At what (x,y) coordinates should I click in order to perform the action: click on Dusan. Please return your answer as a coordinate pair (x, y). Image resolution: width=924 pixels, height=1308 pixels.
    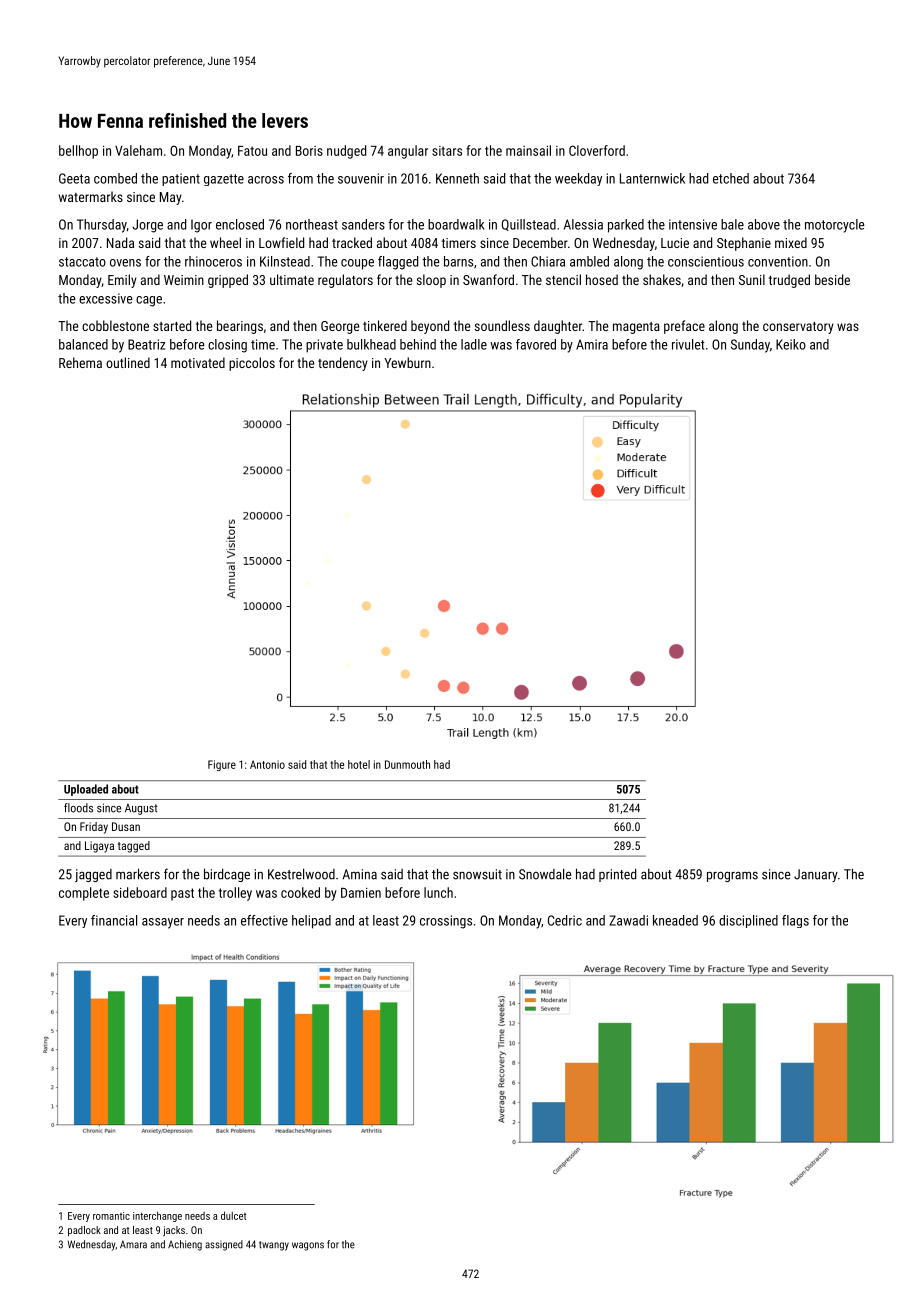
    Looking at the image, I should click on (126, 826).
